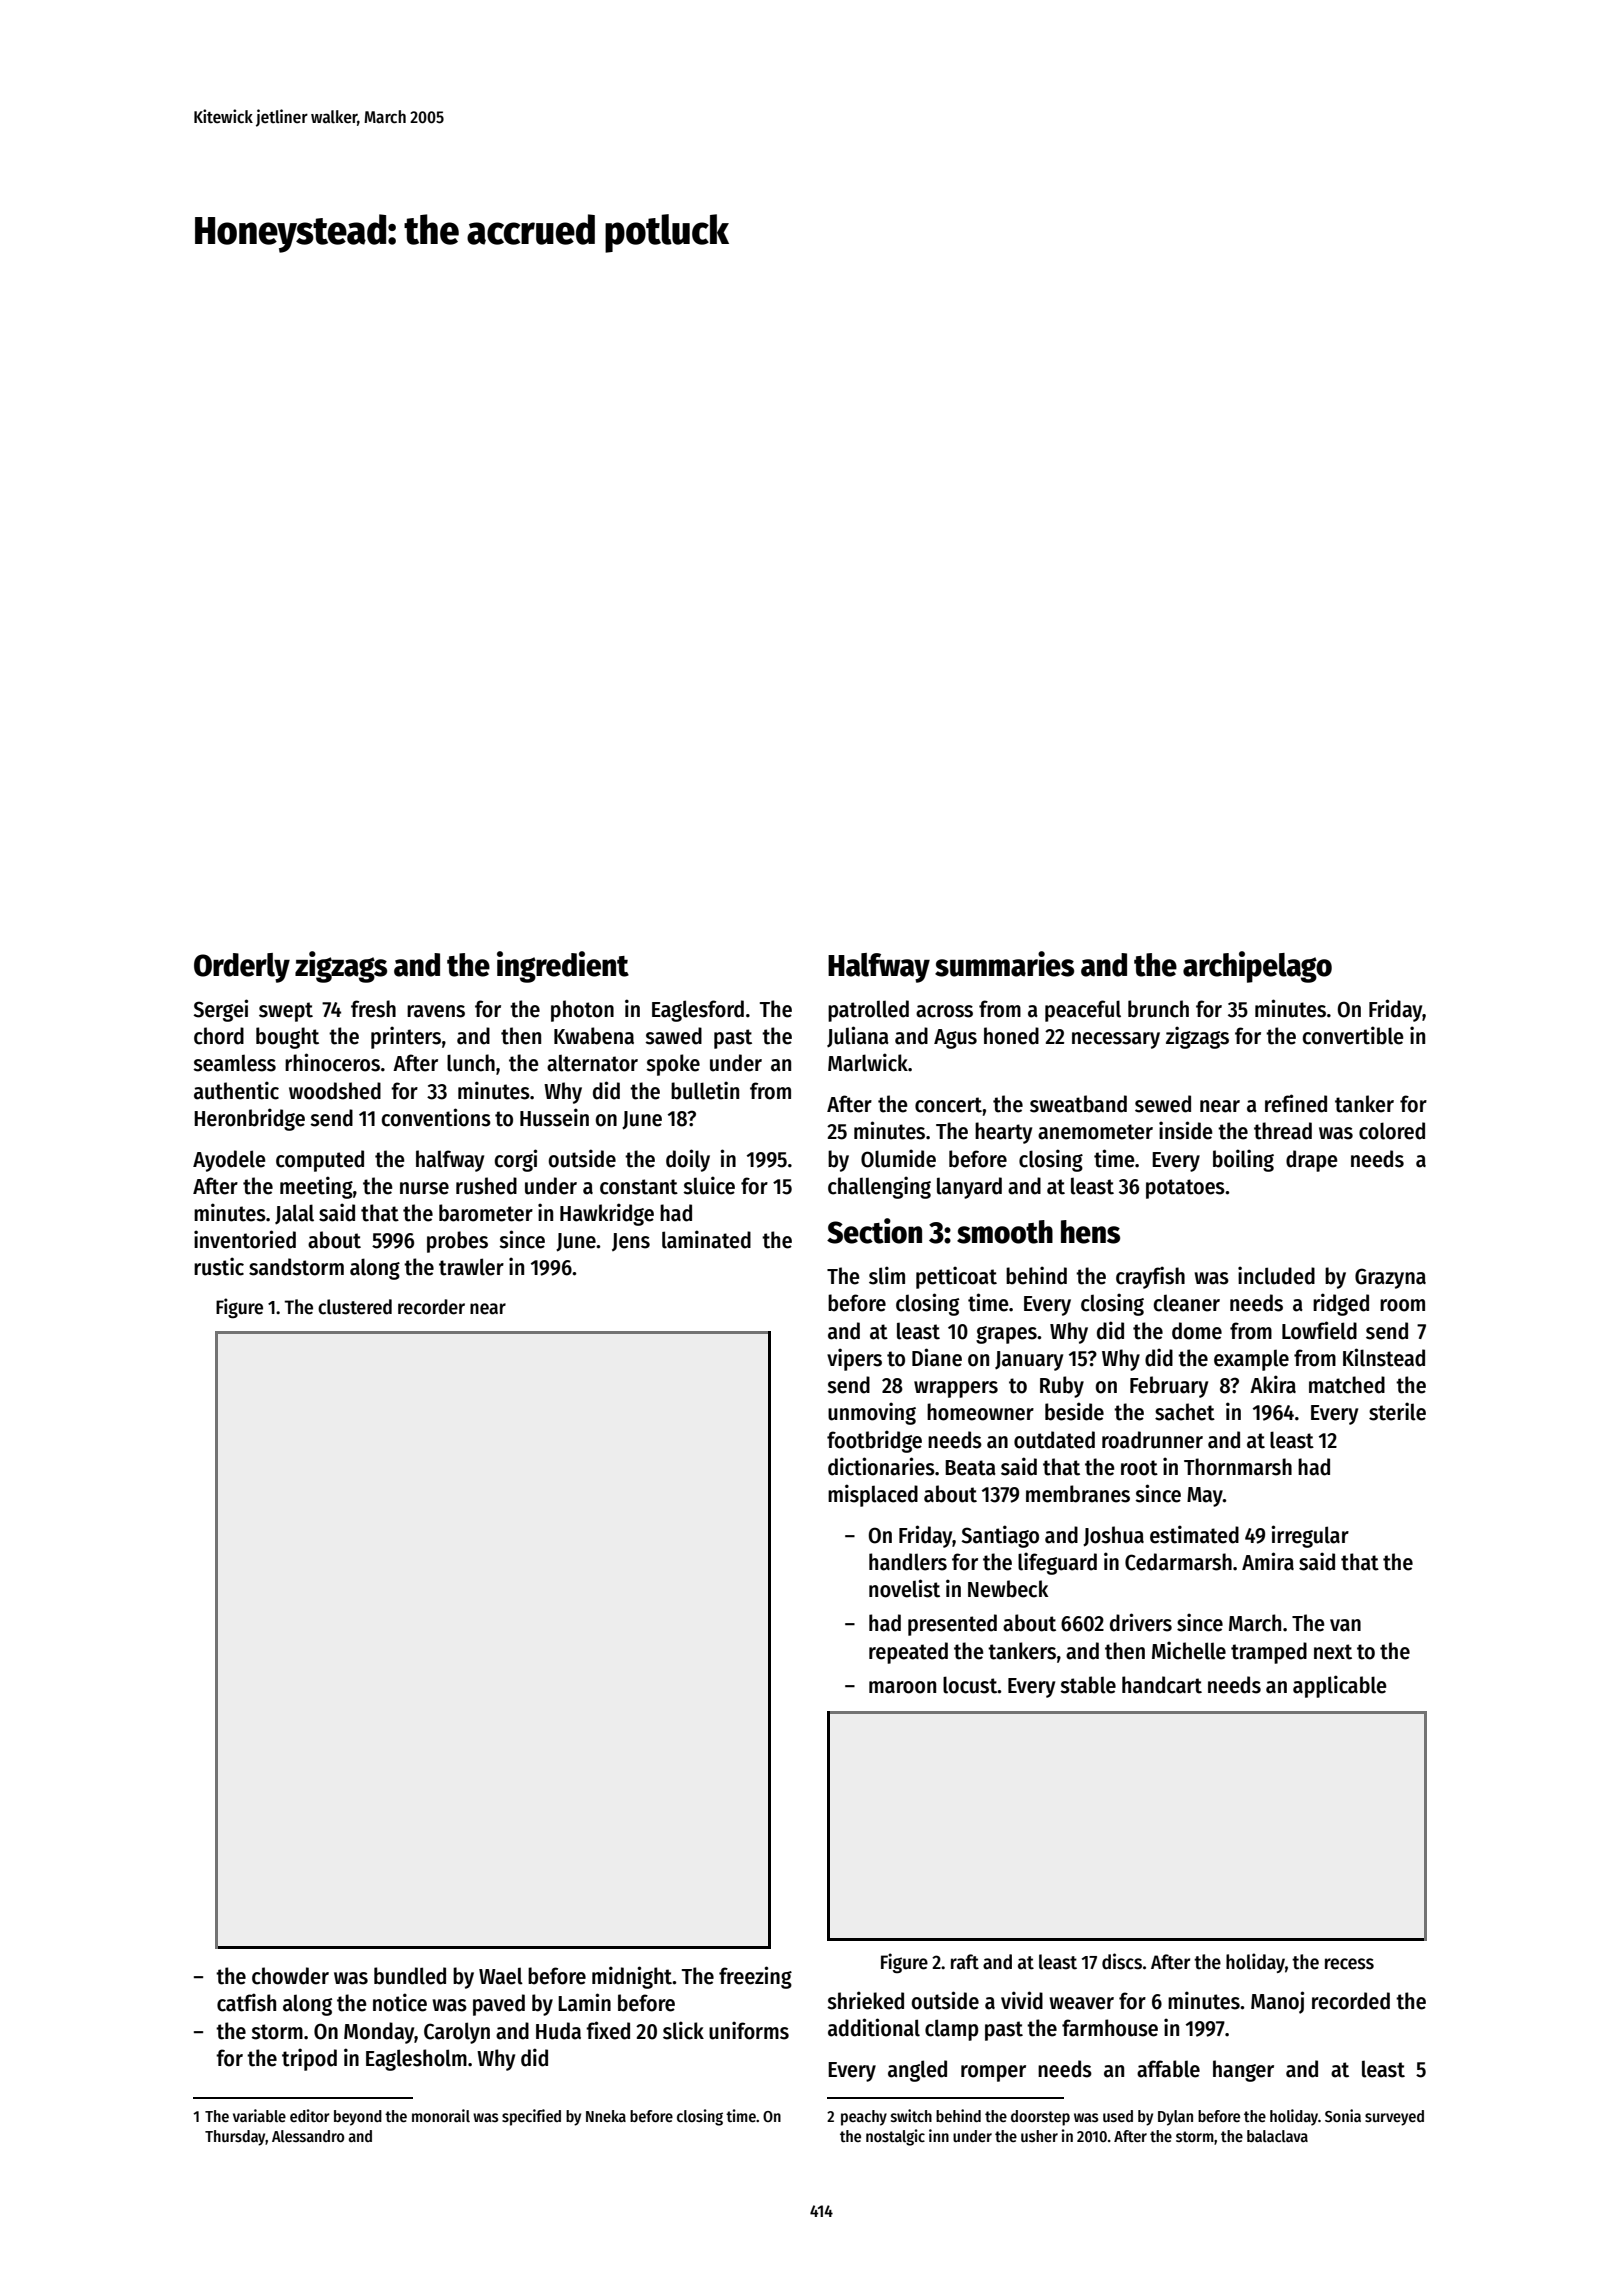  I want to click on ingredient, so click(563, 967).
